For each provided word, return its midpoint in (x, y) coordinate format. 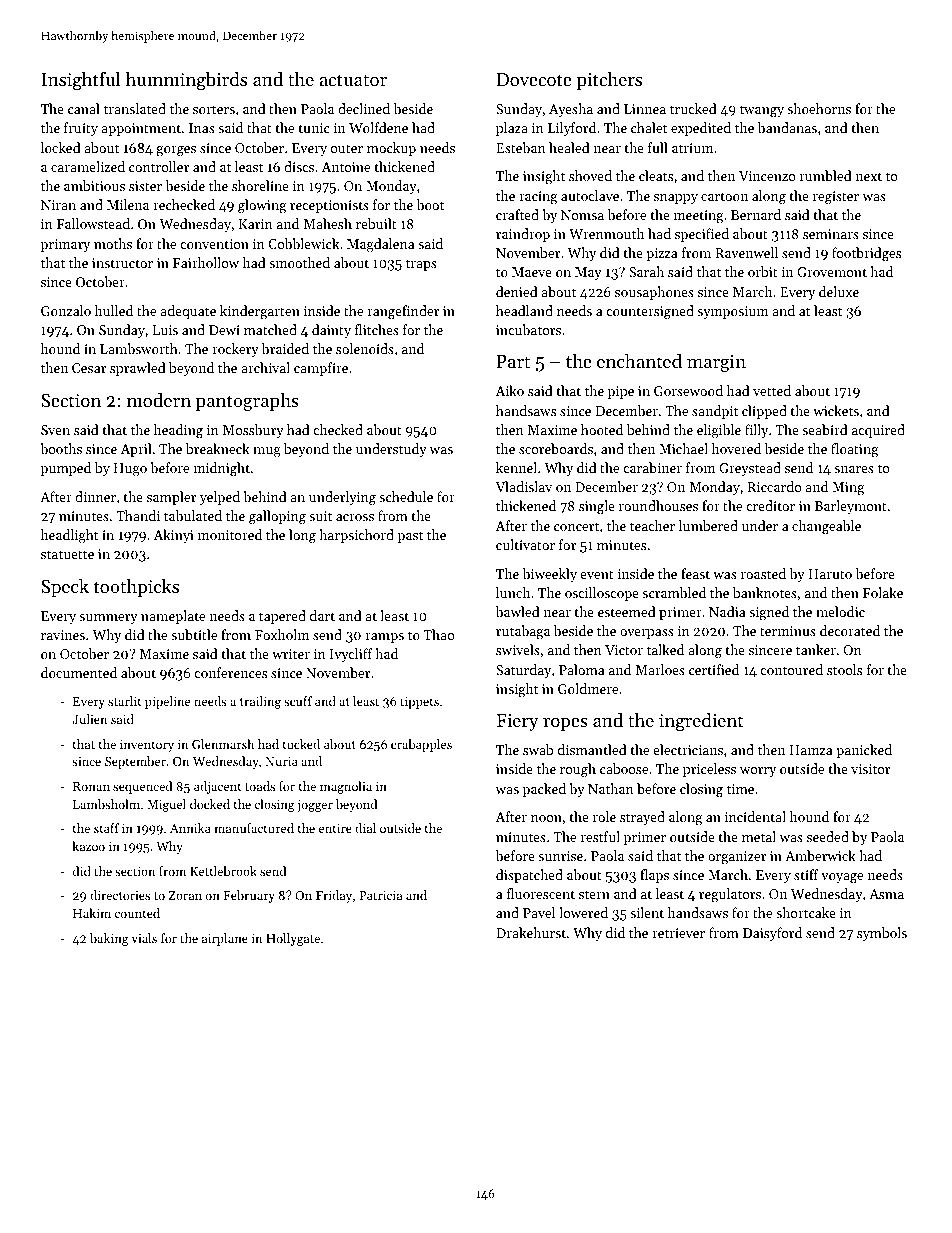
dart (322, 615)
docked (210, 804)
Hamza (811, 750)
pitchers (609, 81)
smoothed (299, 262)
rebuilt (376, 223)
